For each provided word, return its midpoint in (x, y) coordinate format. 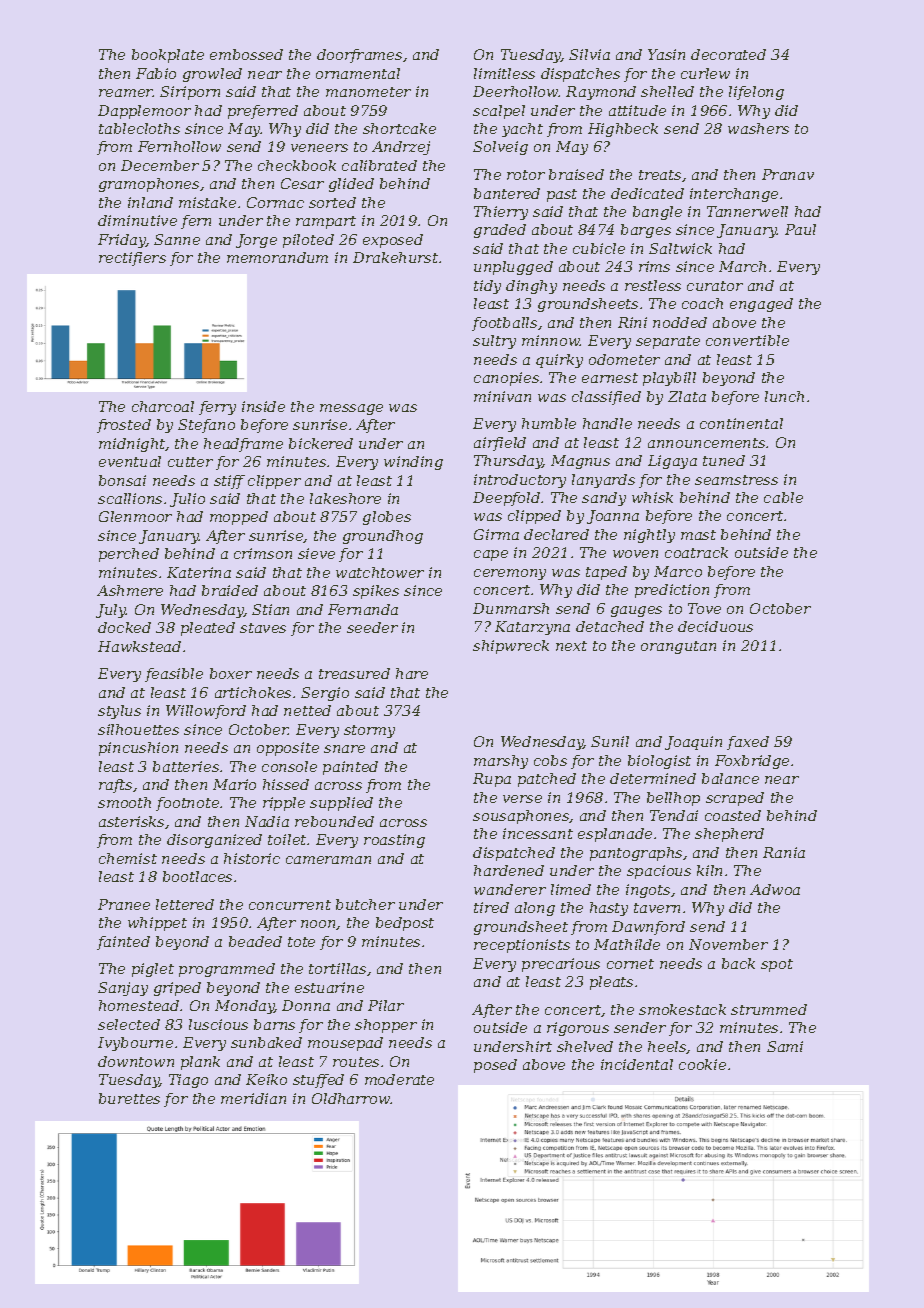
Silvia (589, 54)
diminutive (137, 220)
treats (660, 175)
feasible (174, 675)
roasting (394, 841)
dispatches (580, 75)
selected (129, 1024)
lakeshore (345, 498)
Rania (784, 852)
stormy (369, 731)
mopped (239, 518)
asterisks (131, 821)
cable (783, 497)
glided (351, 185)
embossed (246, 54)
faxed (748, 743)
